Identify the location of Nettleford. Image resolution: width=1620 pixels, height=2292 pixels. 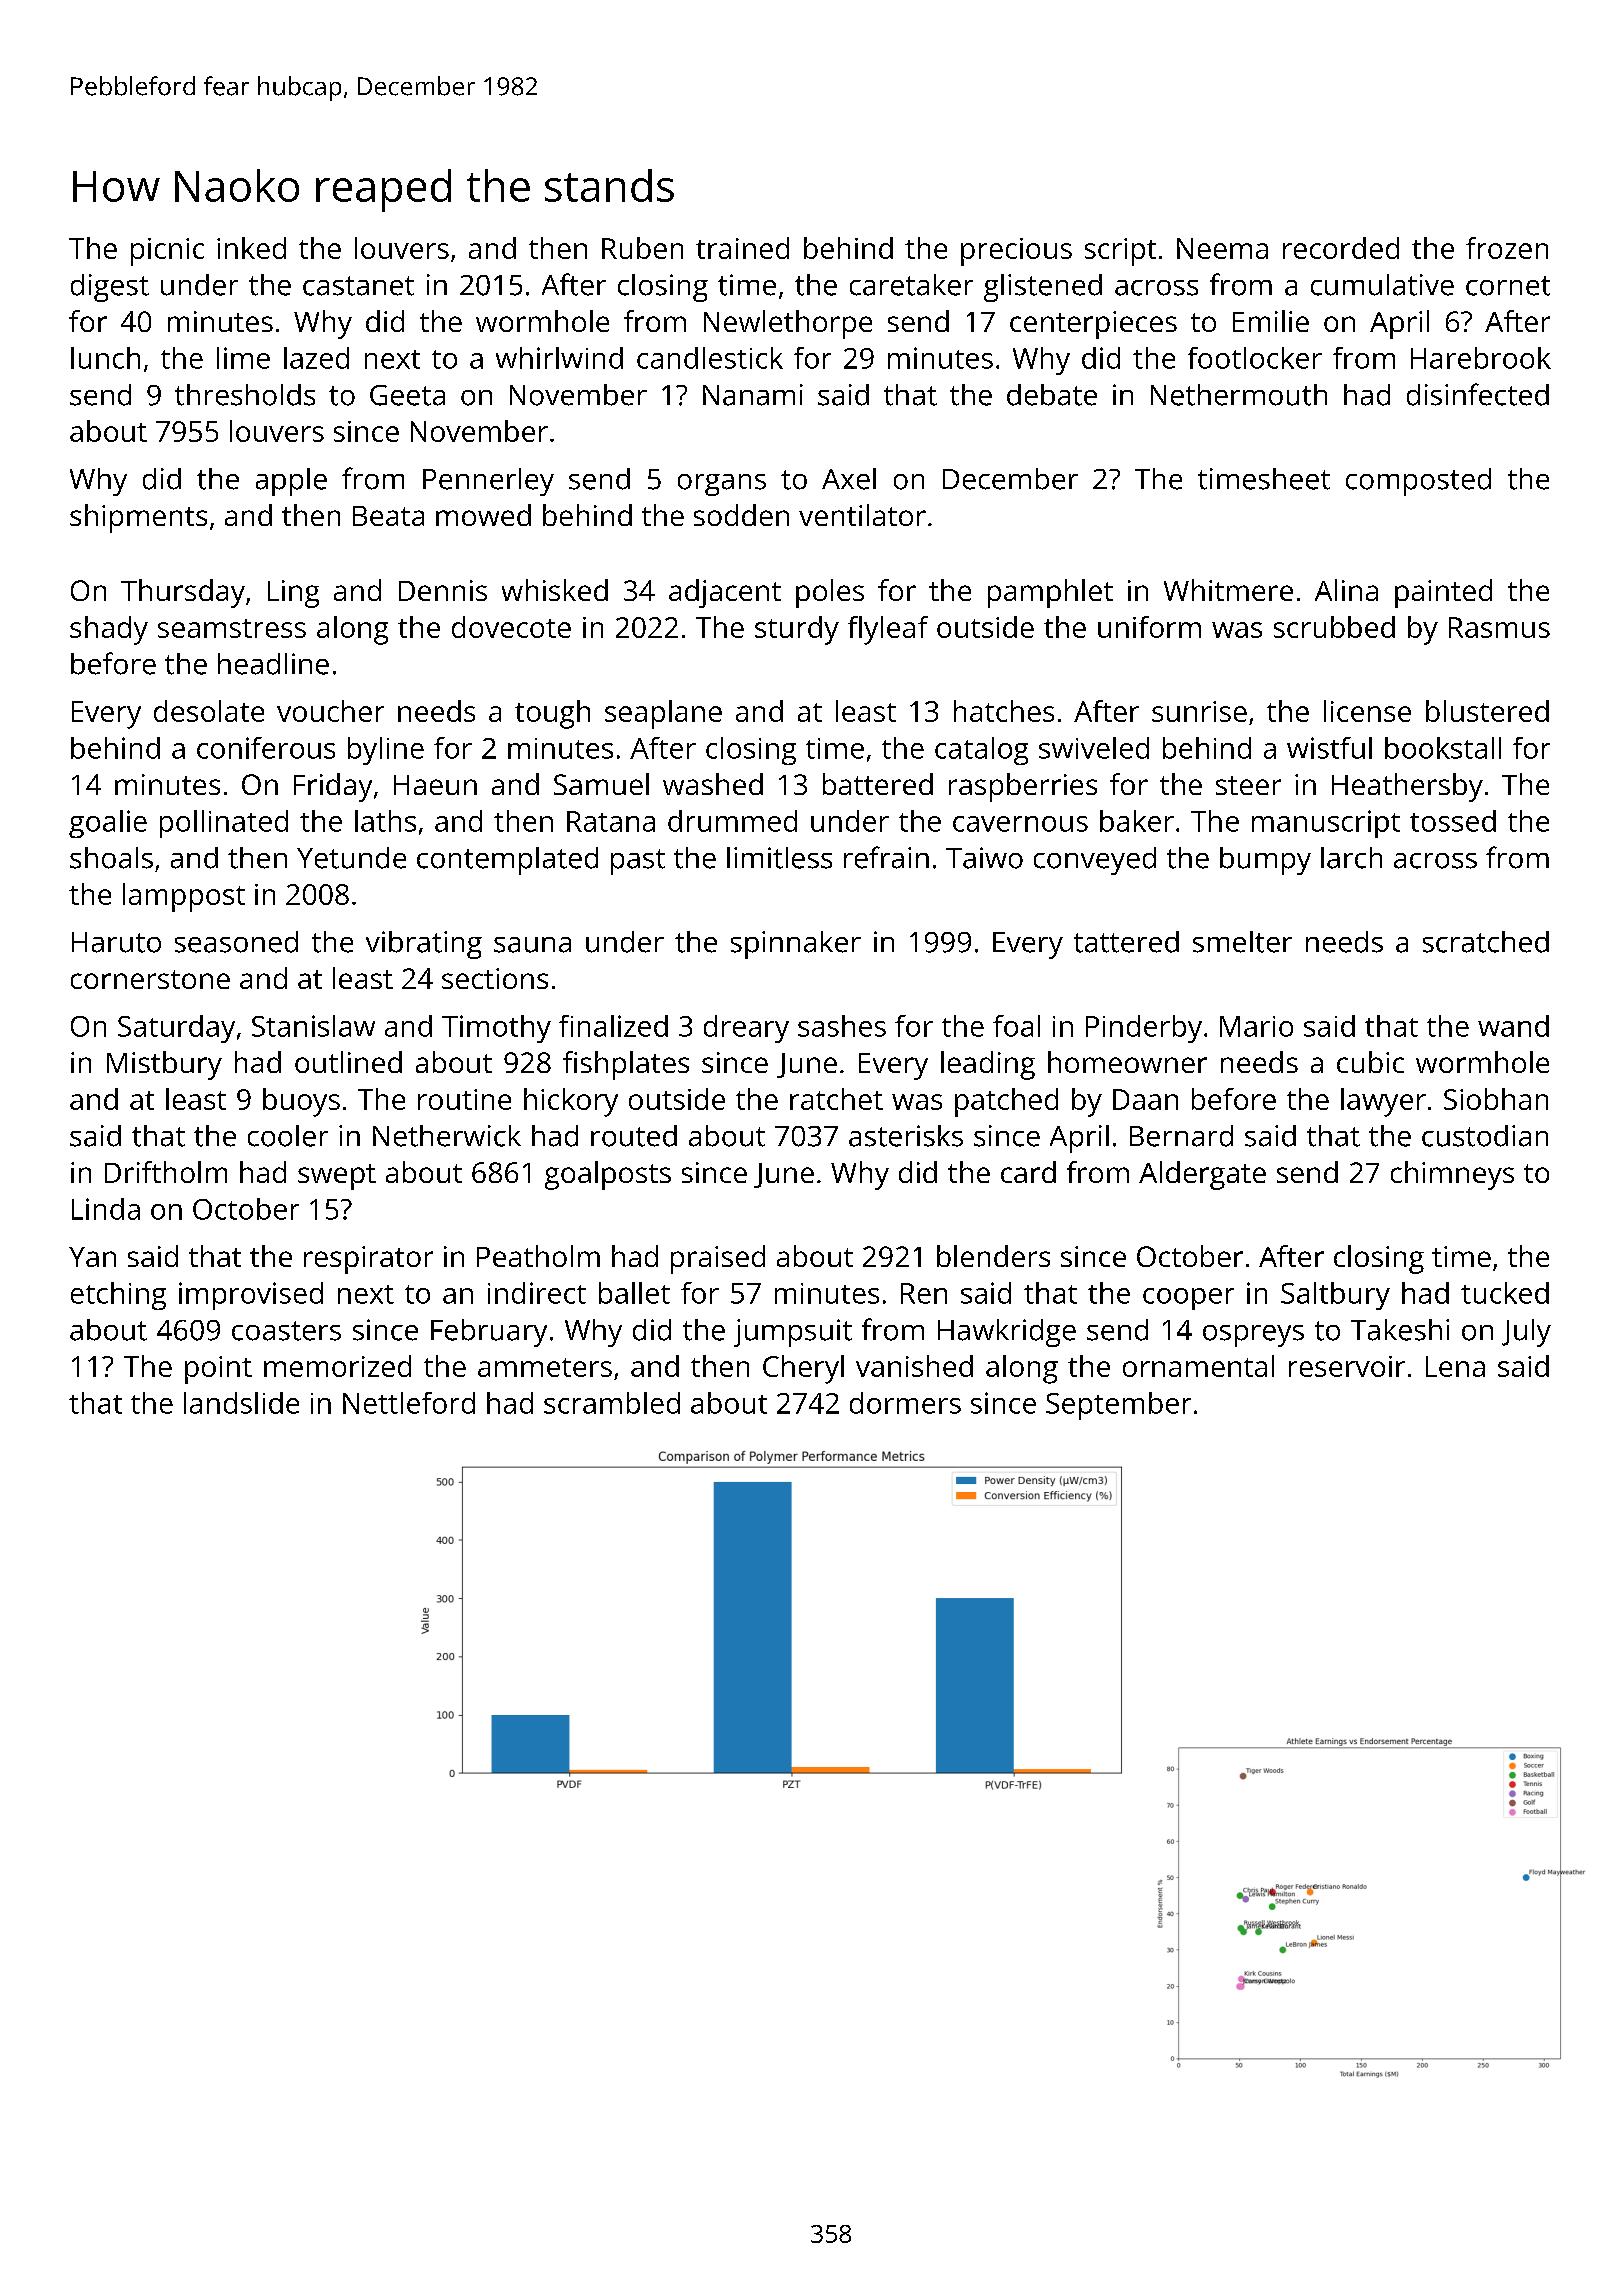
(409, 1403).
